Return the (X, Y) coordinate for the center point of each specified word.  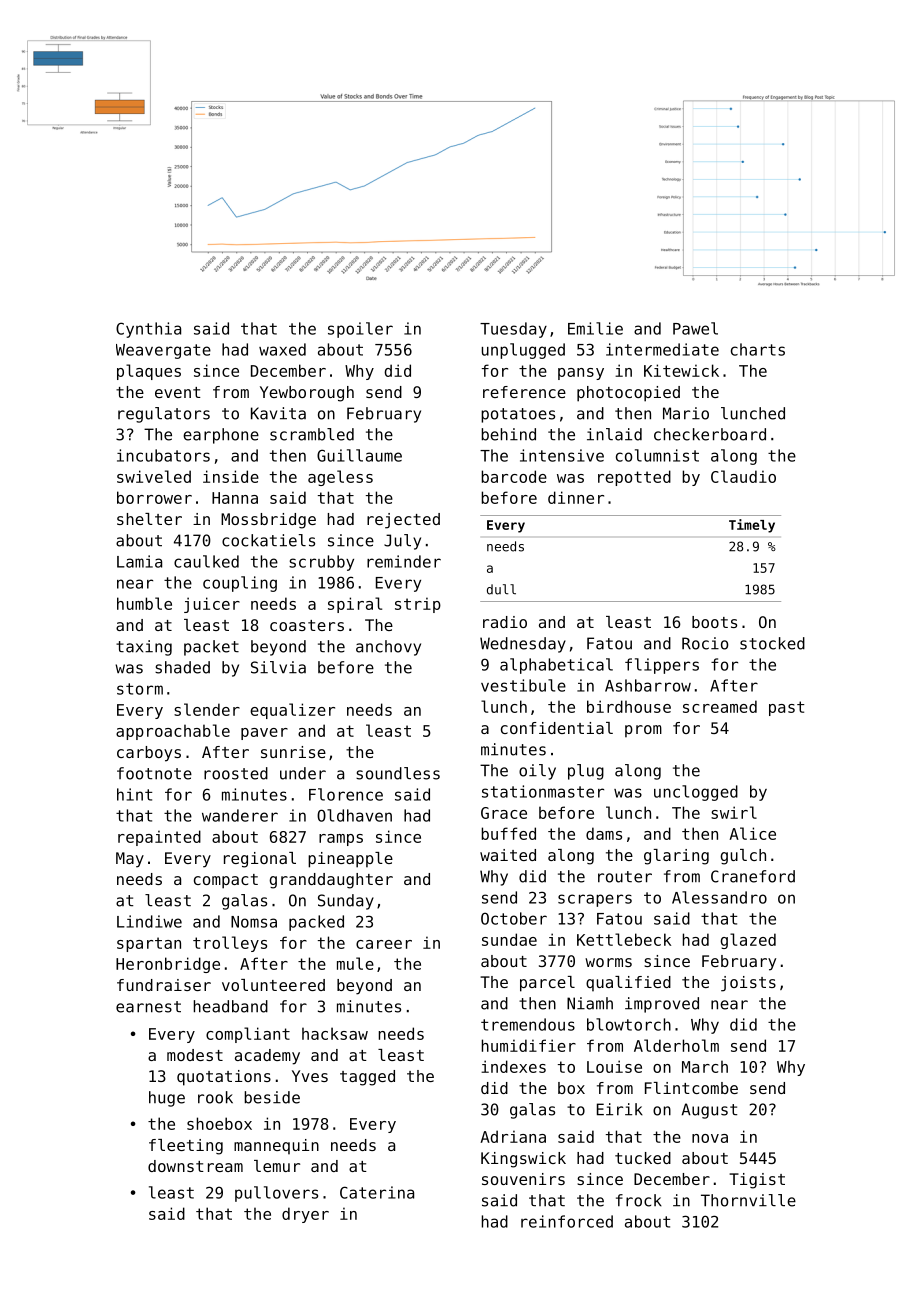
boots (714, 622)
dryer (305, 1215)
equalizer (292, 711)
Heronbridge (168, 965)
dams (604, 833)
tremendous (528, 1024)
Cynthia (148, 330)
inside (231, 476)
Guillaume (359, 455)
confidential (557, 728)
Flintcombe (691, 1088)
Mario (686, 413)
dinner (576, 497)
